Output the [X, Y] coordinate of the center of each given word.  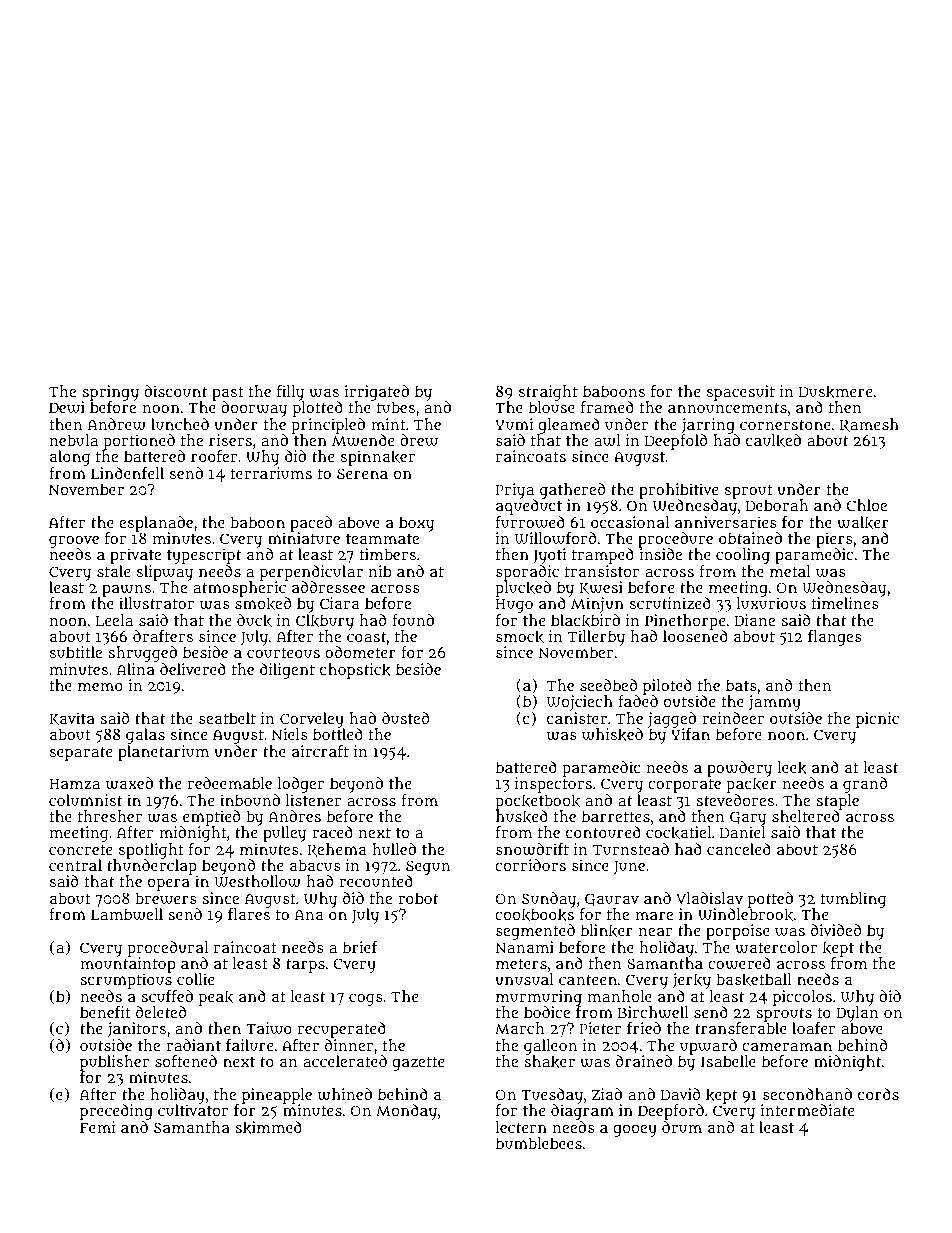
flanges [835, 638]
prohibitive [678, 491]
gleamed [569, 426]
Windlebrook [745, 914]
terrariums [271, 473]
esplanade [156, 524]
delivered [193, 669]
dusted [405, 718]
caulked [773, 440]
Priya [515, 491]
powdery [739, 769]
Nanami [524, 947]
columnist [85, 800]
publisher [114, 1063]
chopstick [355, 671]
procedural [167, 949]
